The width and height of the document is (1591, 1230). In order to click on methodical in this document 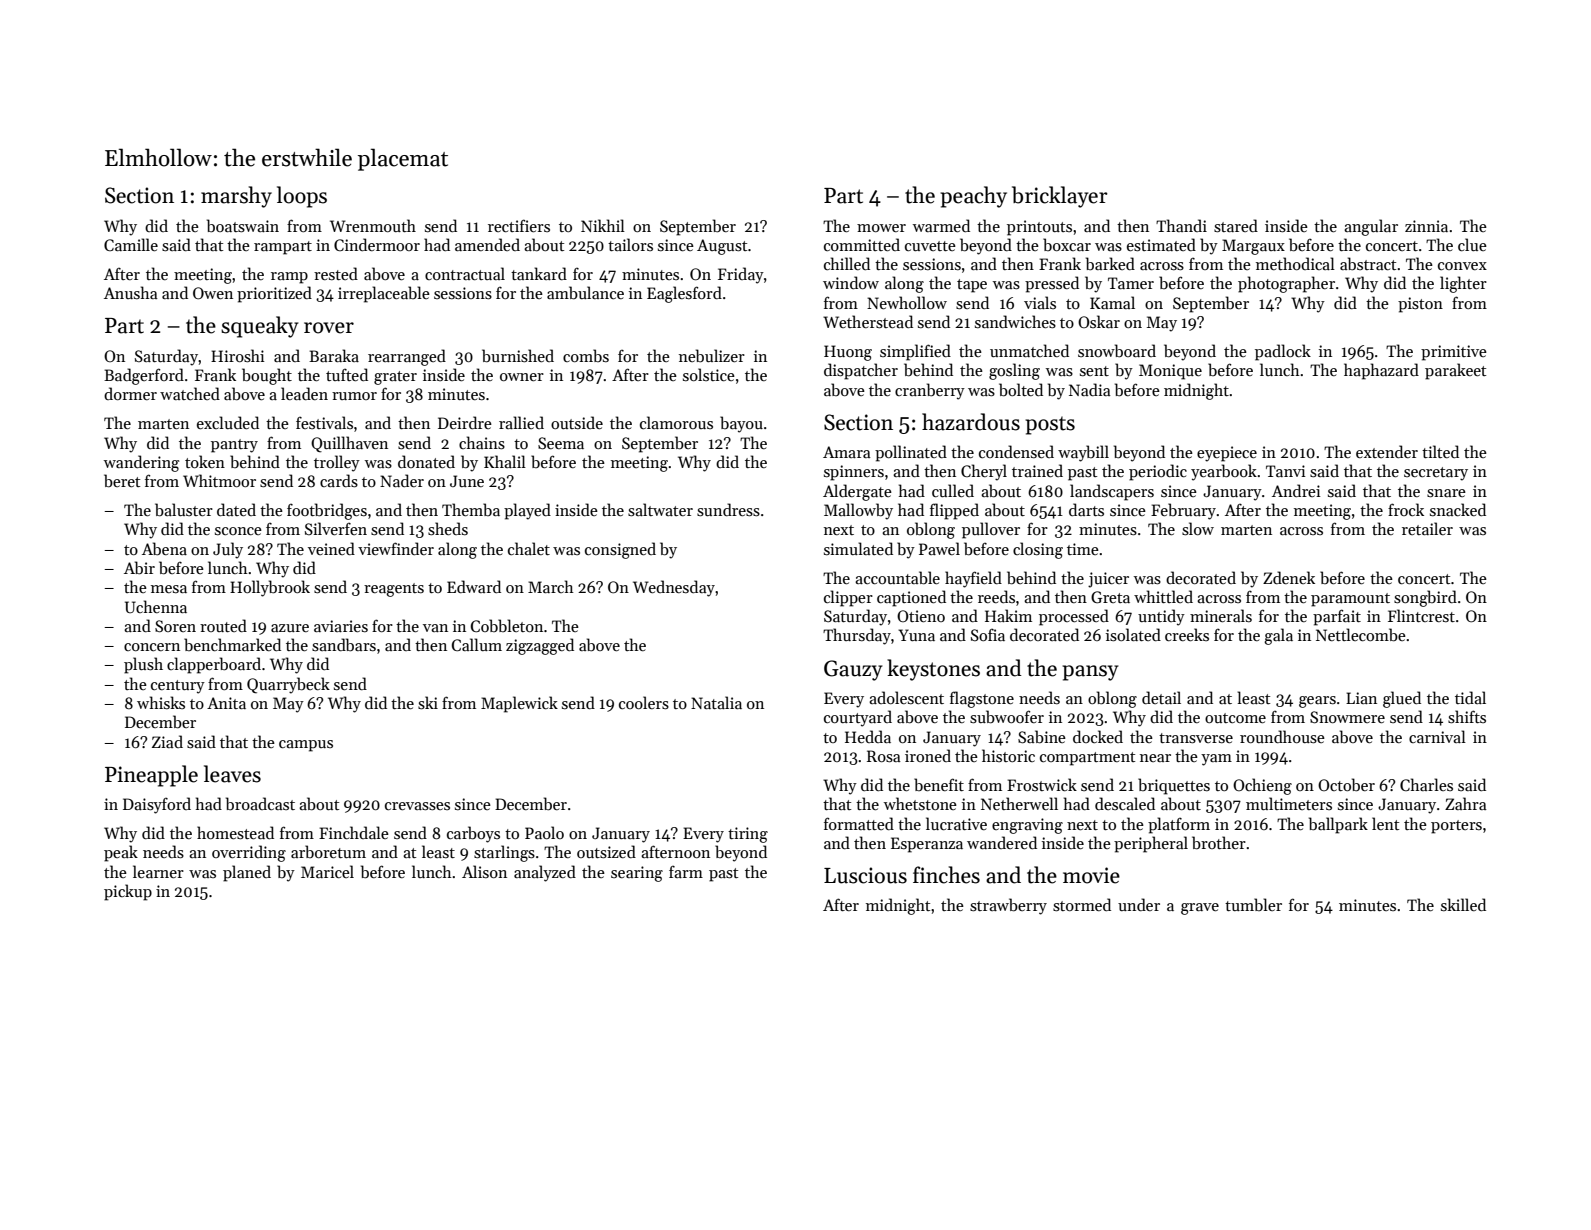, I will do `click(1295, 263)`.
